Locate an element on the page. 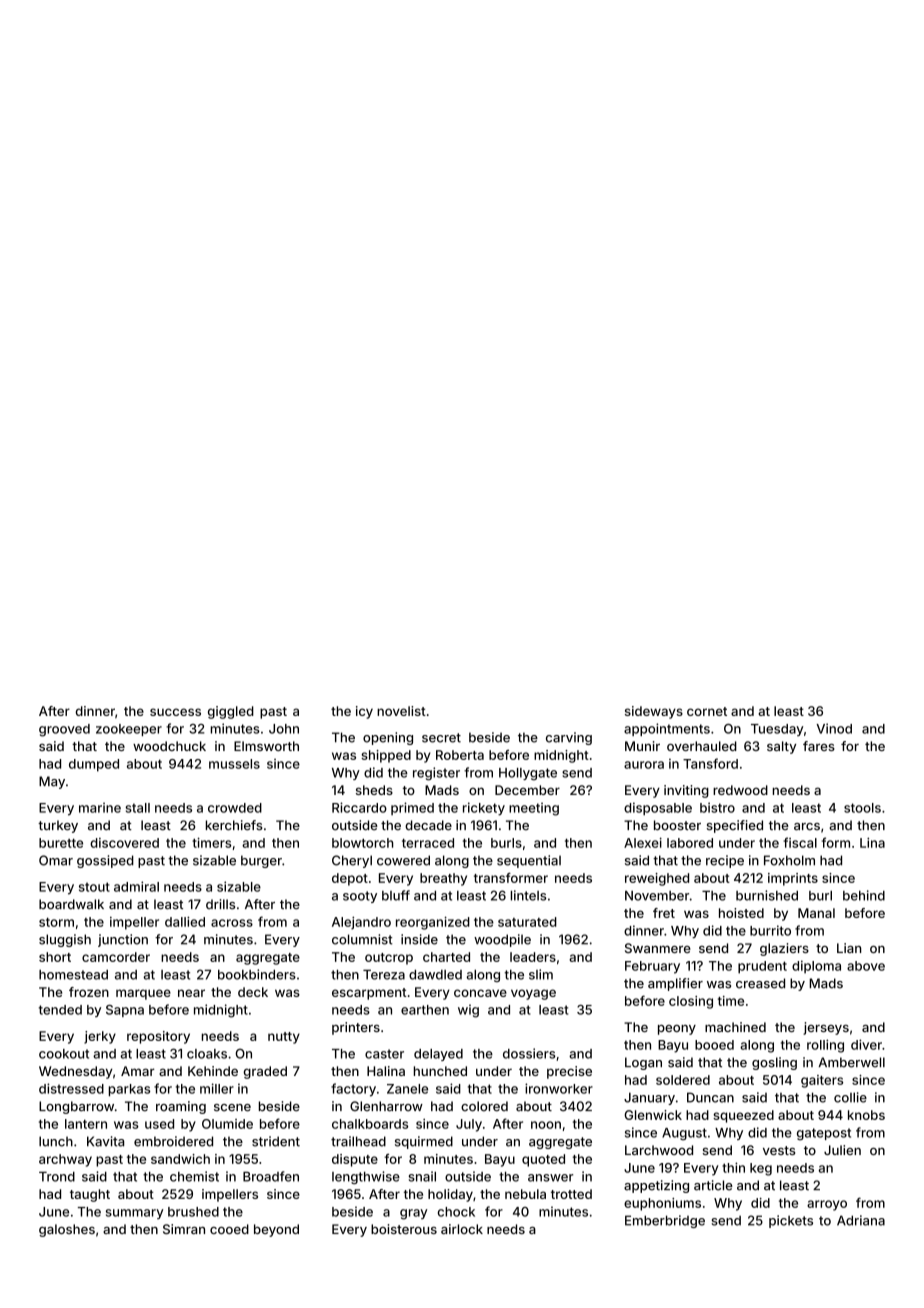 The image size is (924, 1308). stall is located at coordinates (137, 808).
